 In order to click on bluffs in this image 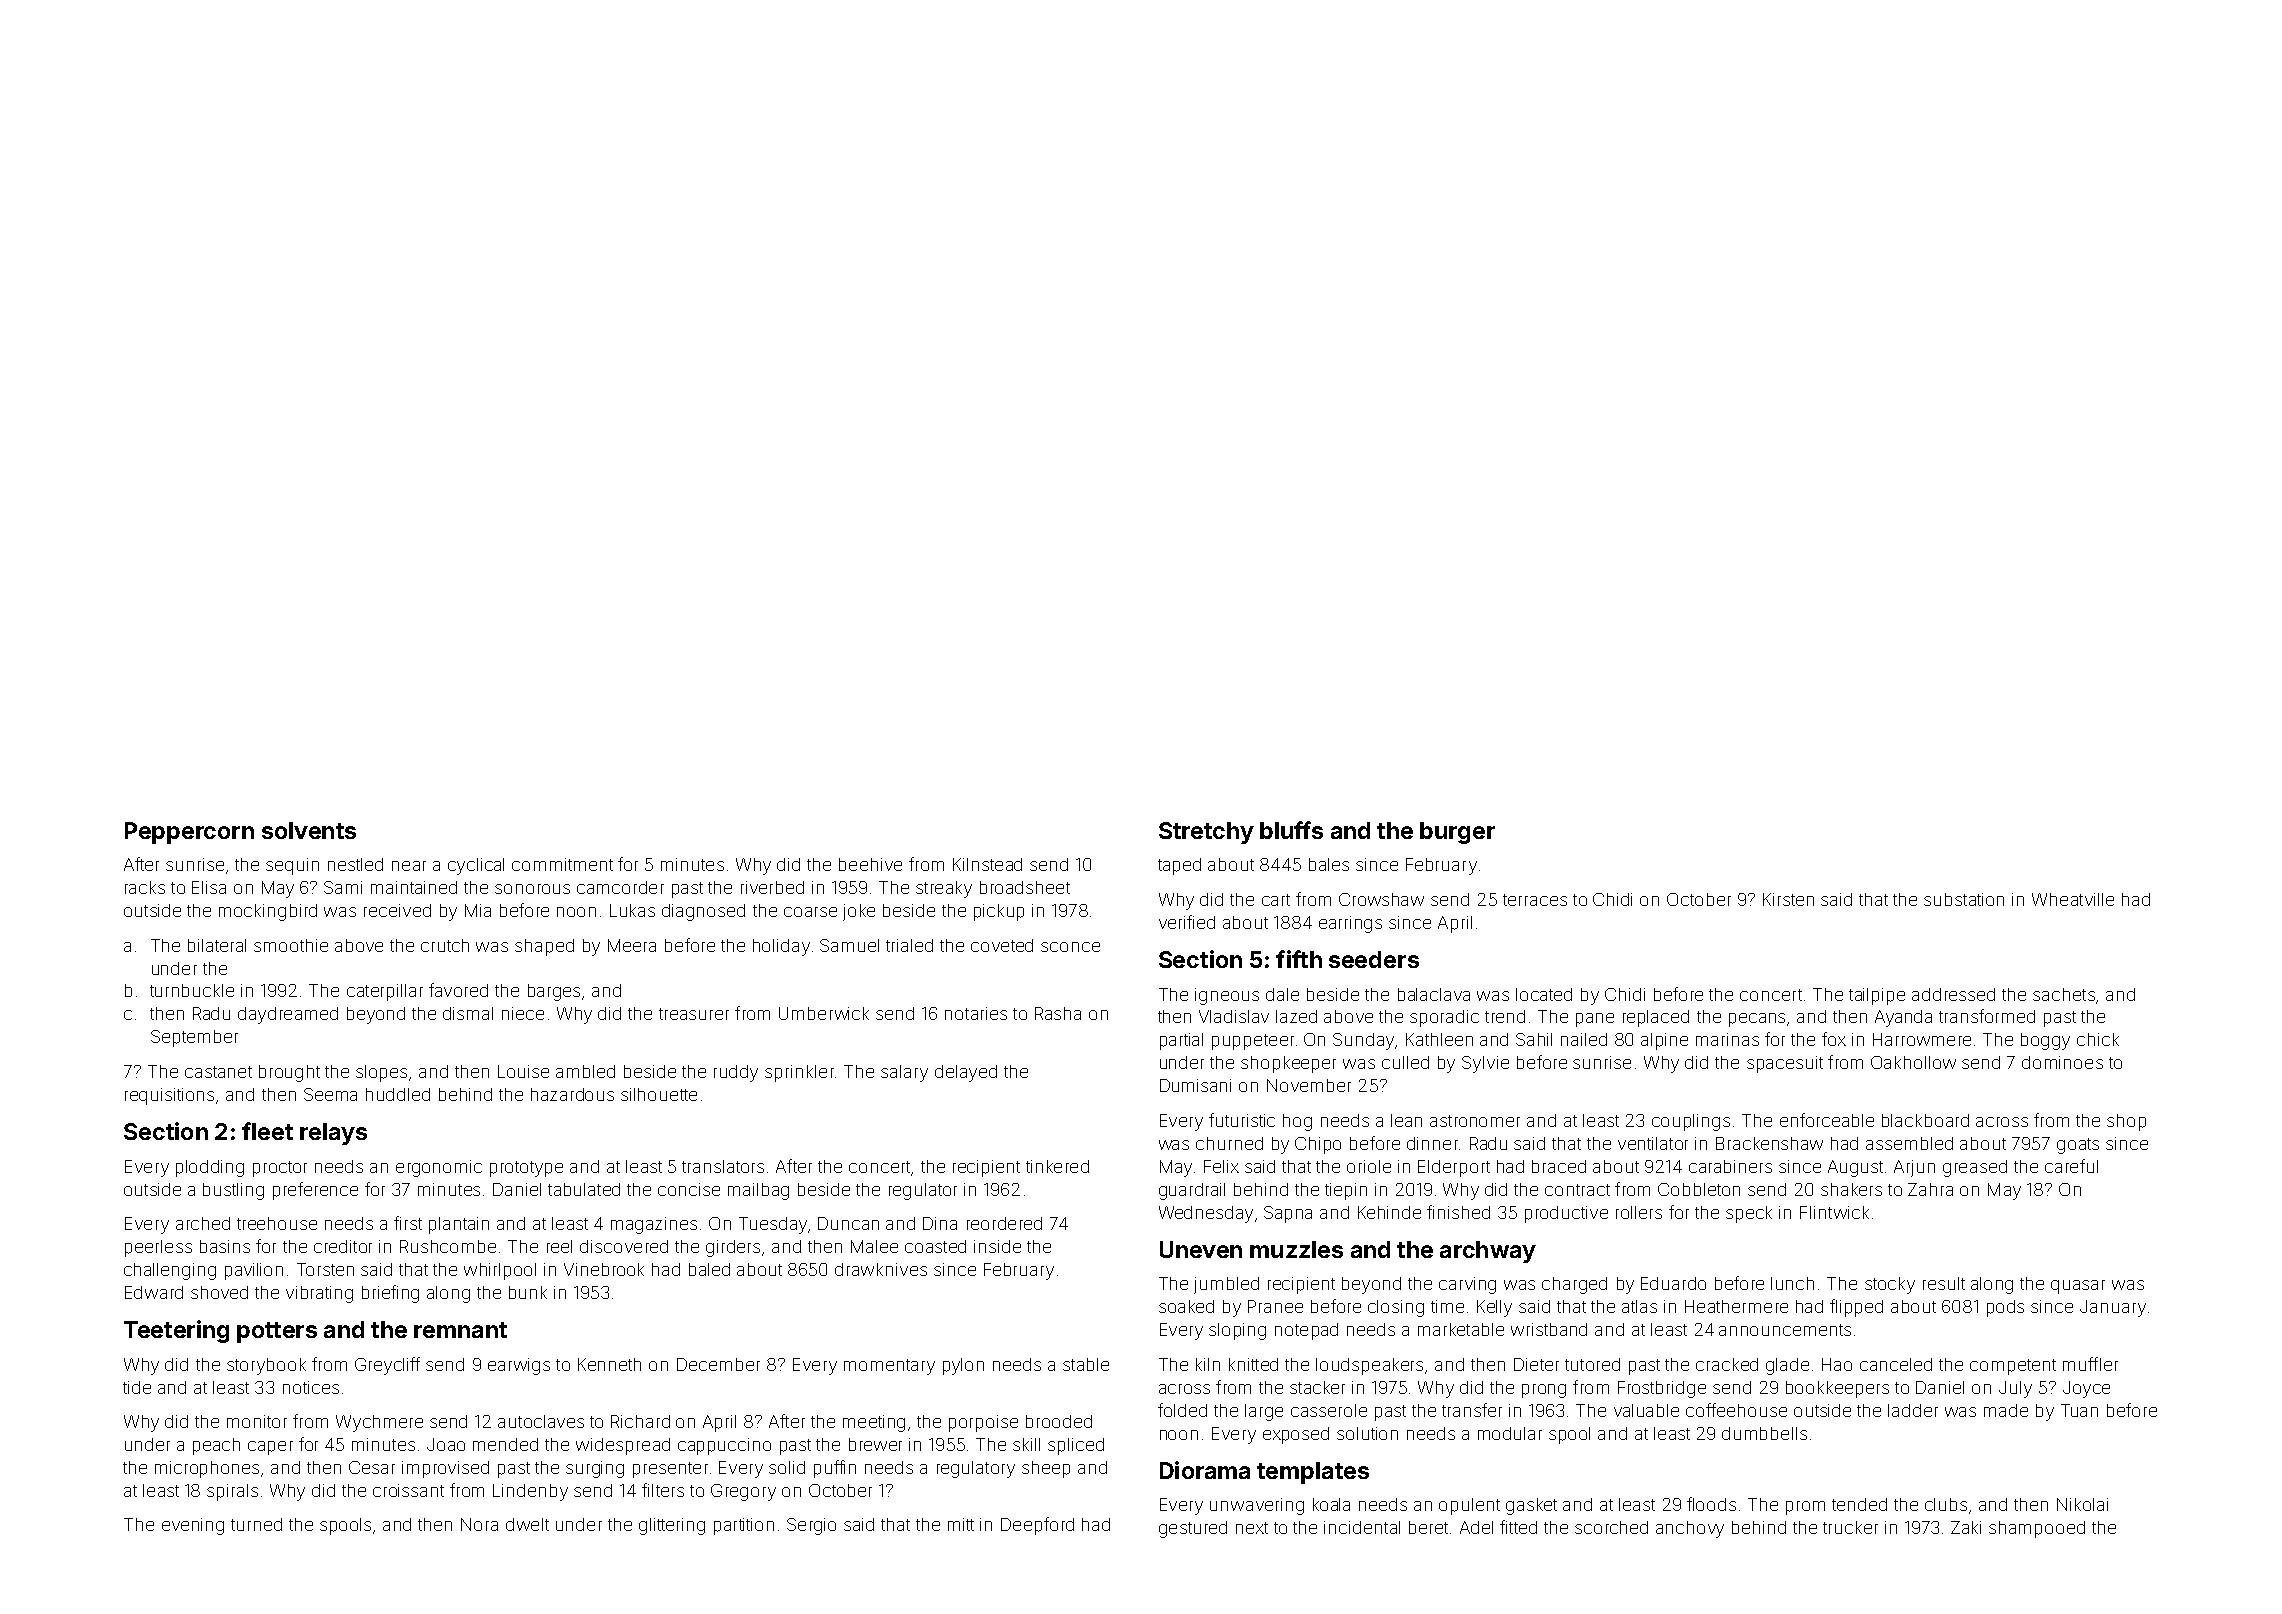, I will do `click(1291, 830)`.
